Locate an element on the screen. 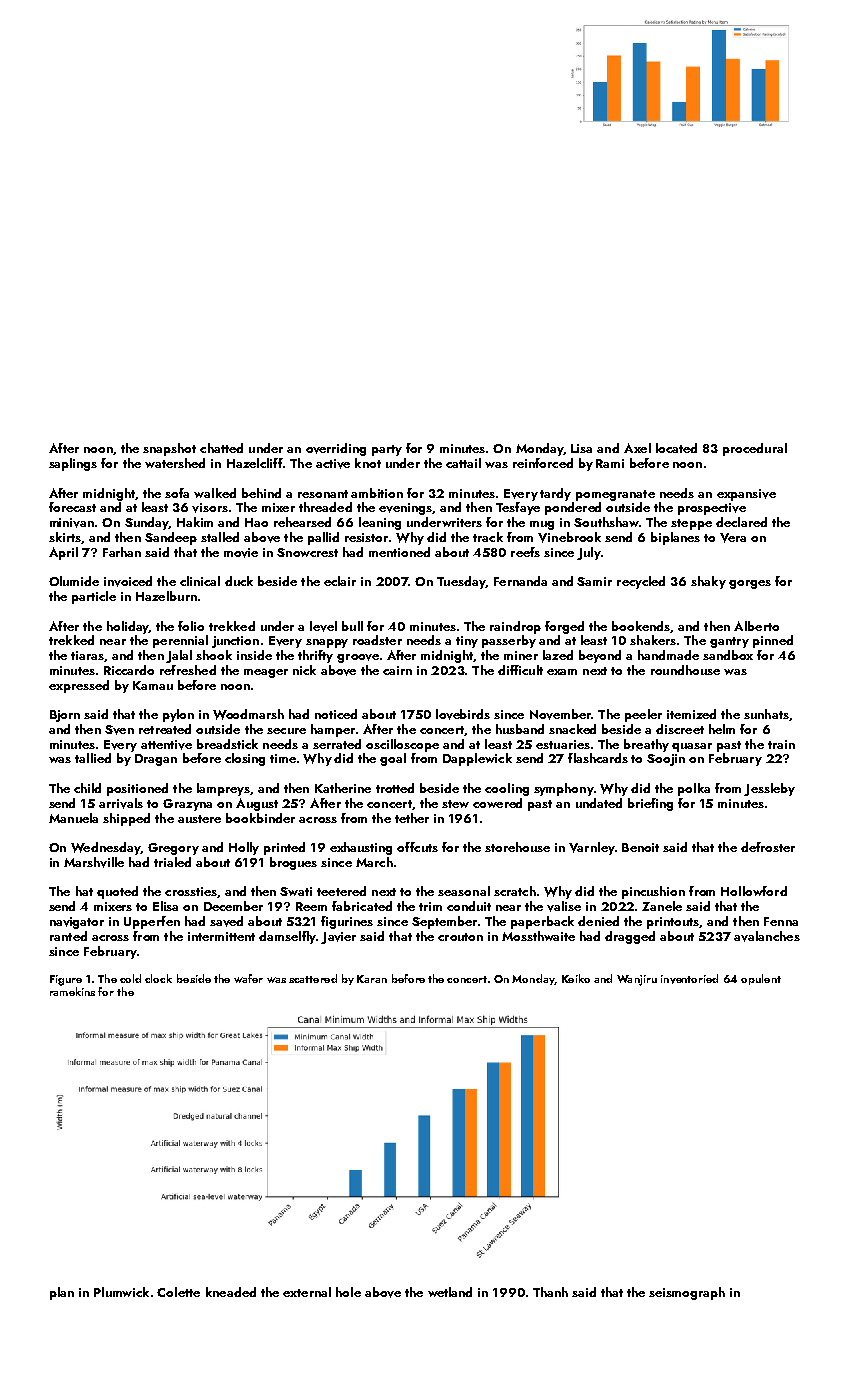 The width and height of the screenshot is (849, 1400). expansive is located at coordinates (746, 495).
